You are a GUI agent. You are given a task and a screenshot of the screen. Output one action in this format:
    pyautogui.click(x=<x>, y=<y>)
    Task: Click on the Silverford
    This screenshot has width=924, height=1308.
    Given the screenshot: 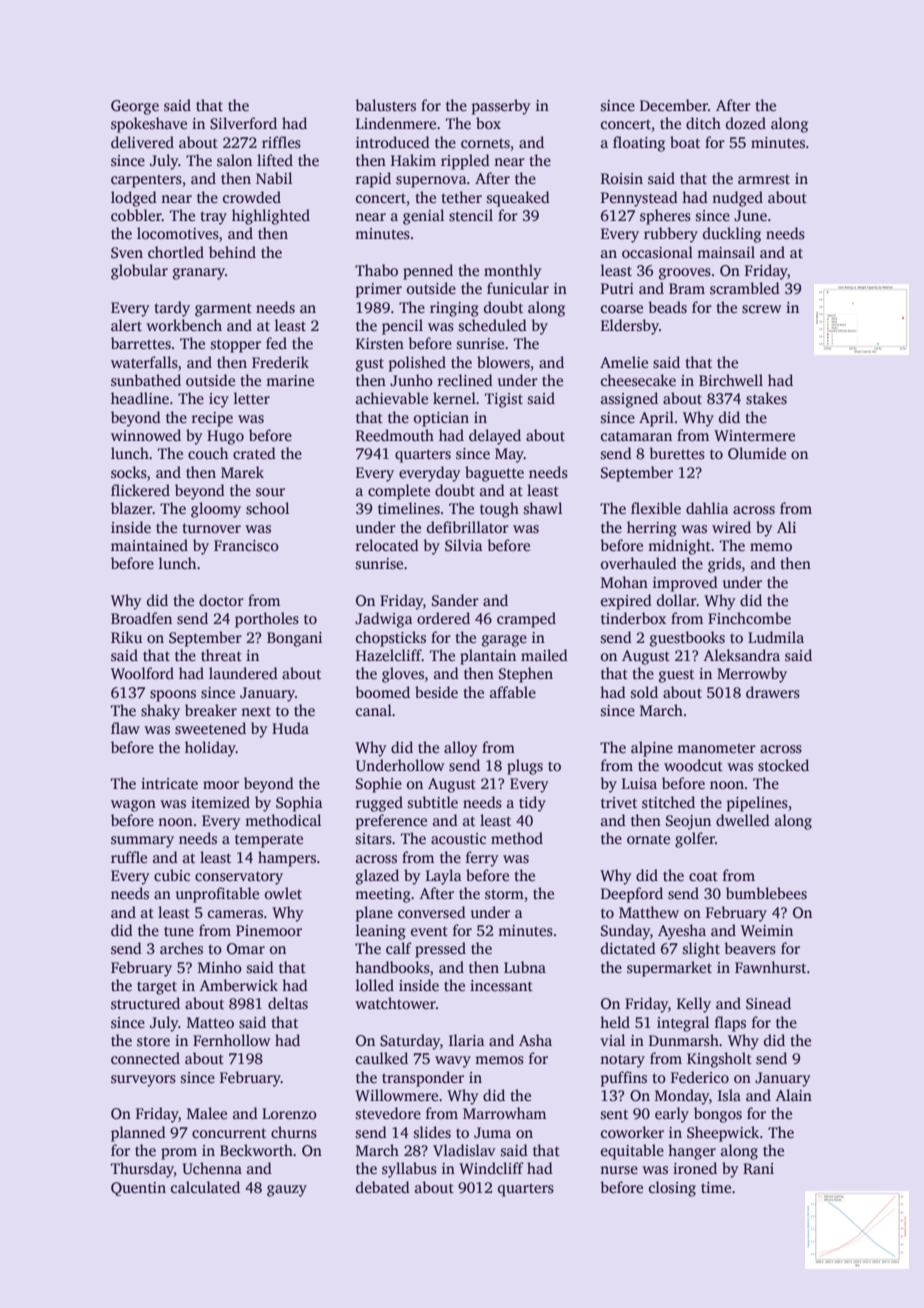 What is the action you would take?
    pyautogui.click(x=243, y=123)
